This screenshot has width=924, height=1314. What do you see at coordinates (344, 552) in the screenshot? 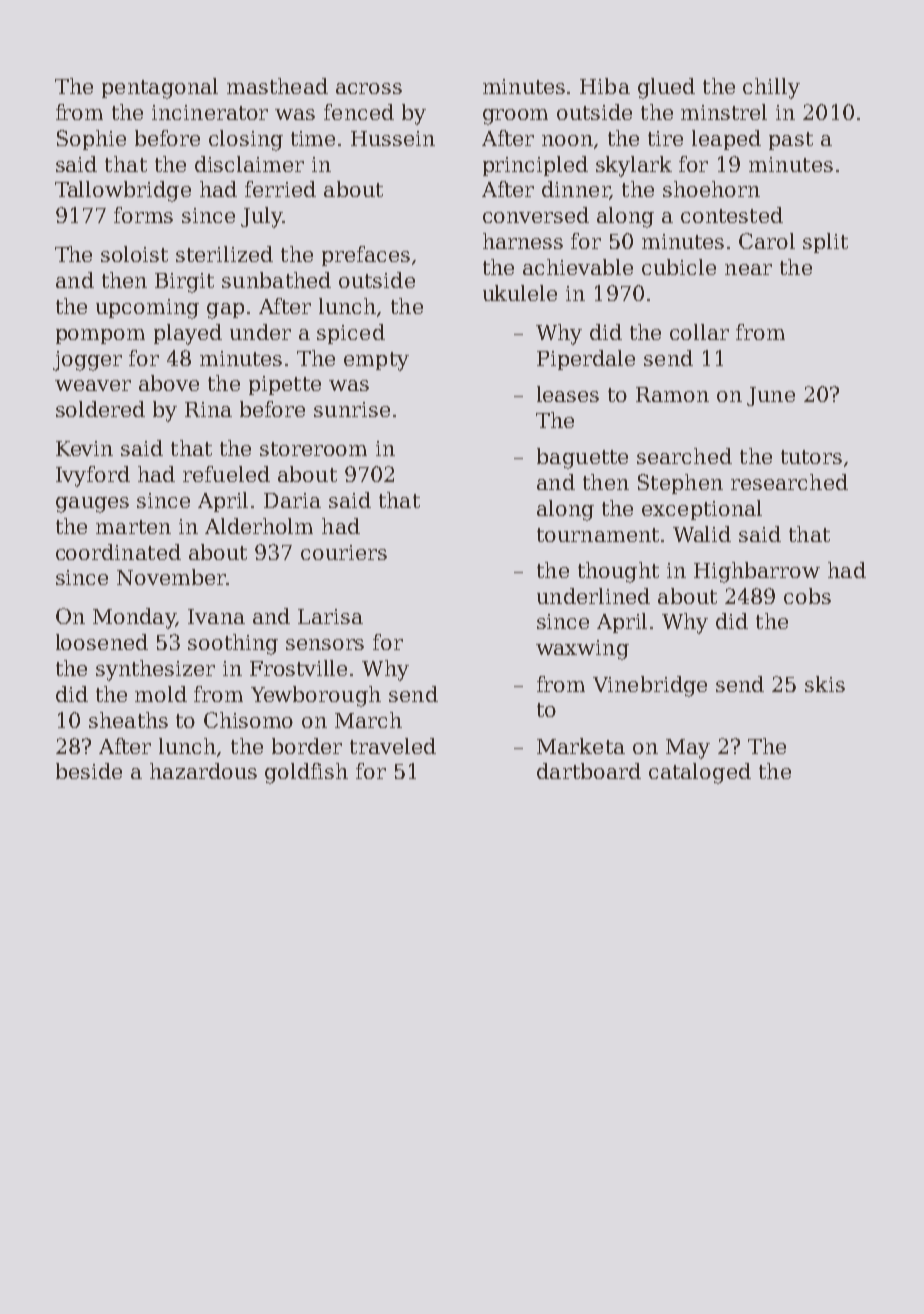
I see `couriers` at bounding box center [344, 552].
